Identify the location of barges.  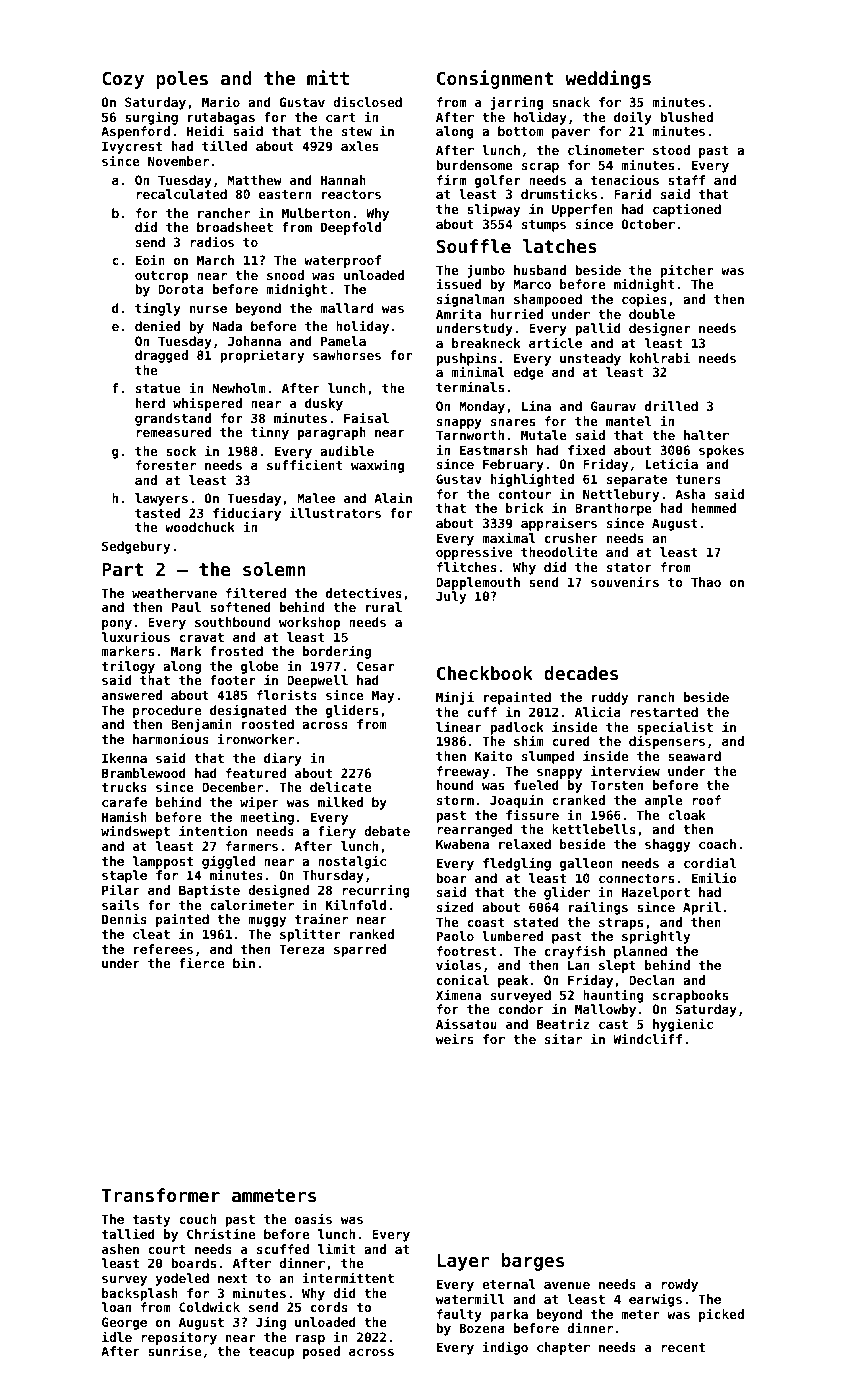
(533, 1262).
